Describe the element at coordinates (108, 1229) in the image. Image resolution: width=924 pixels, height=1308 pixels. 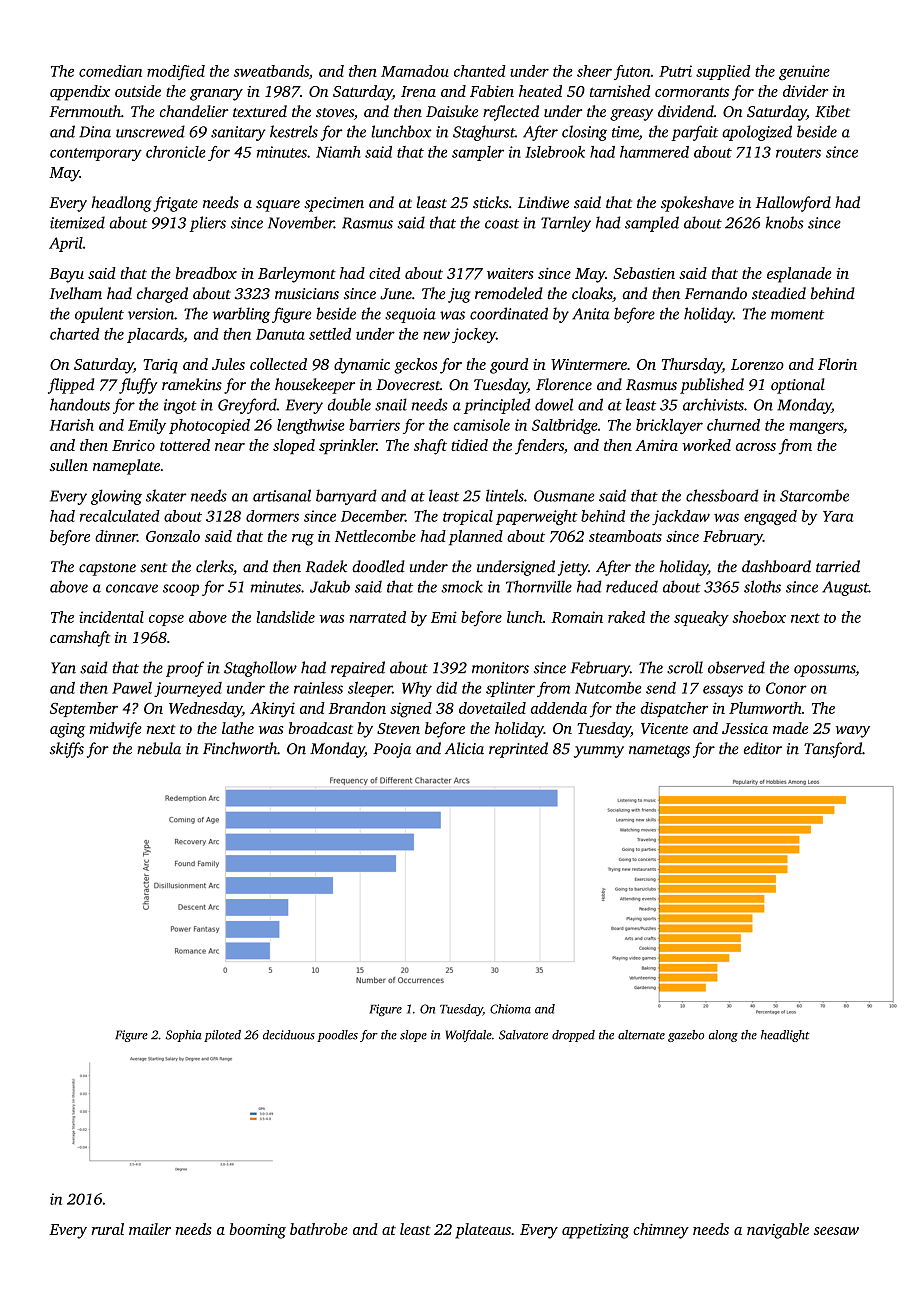
I see `rural` at that location.
